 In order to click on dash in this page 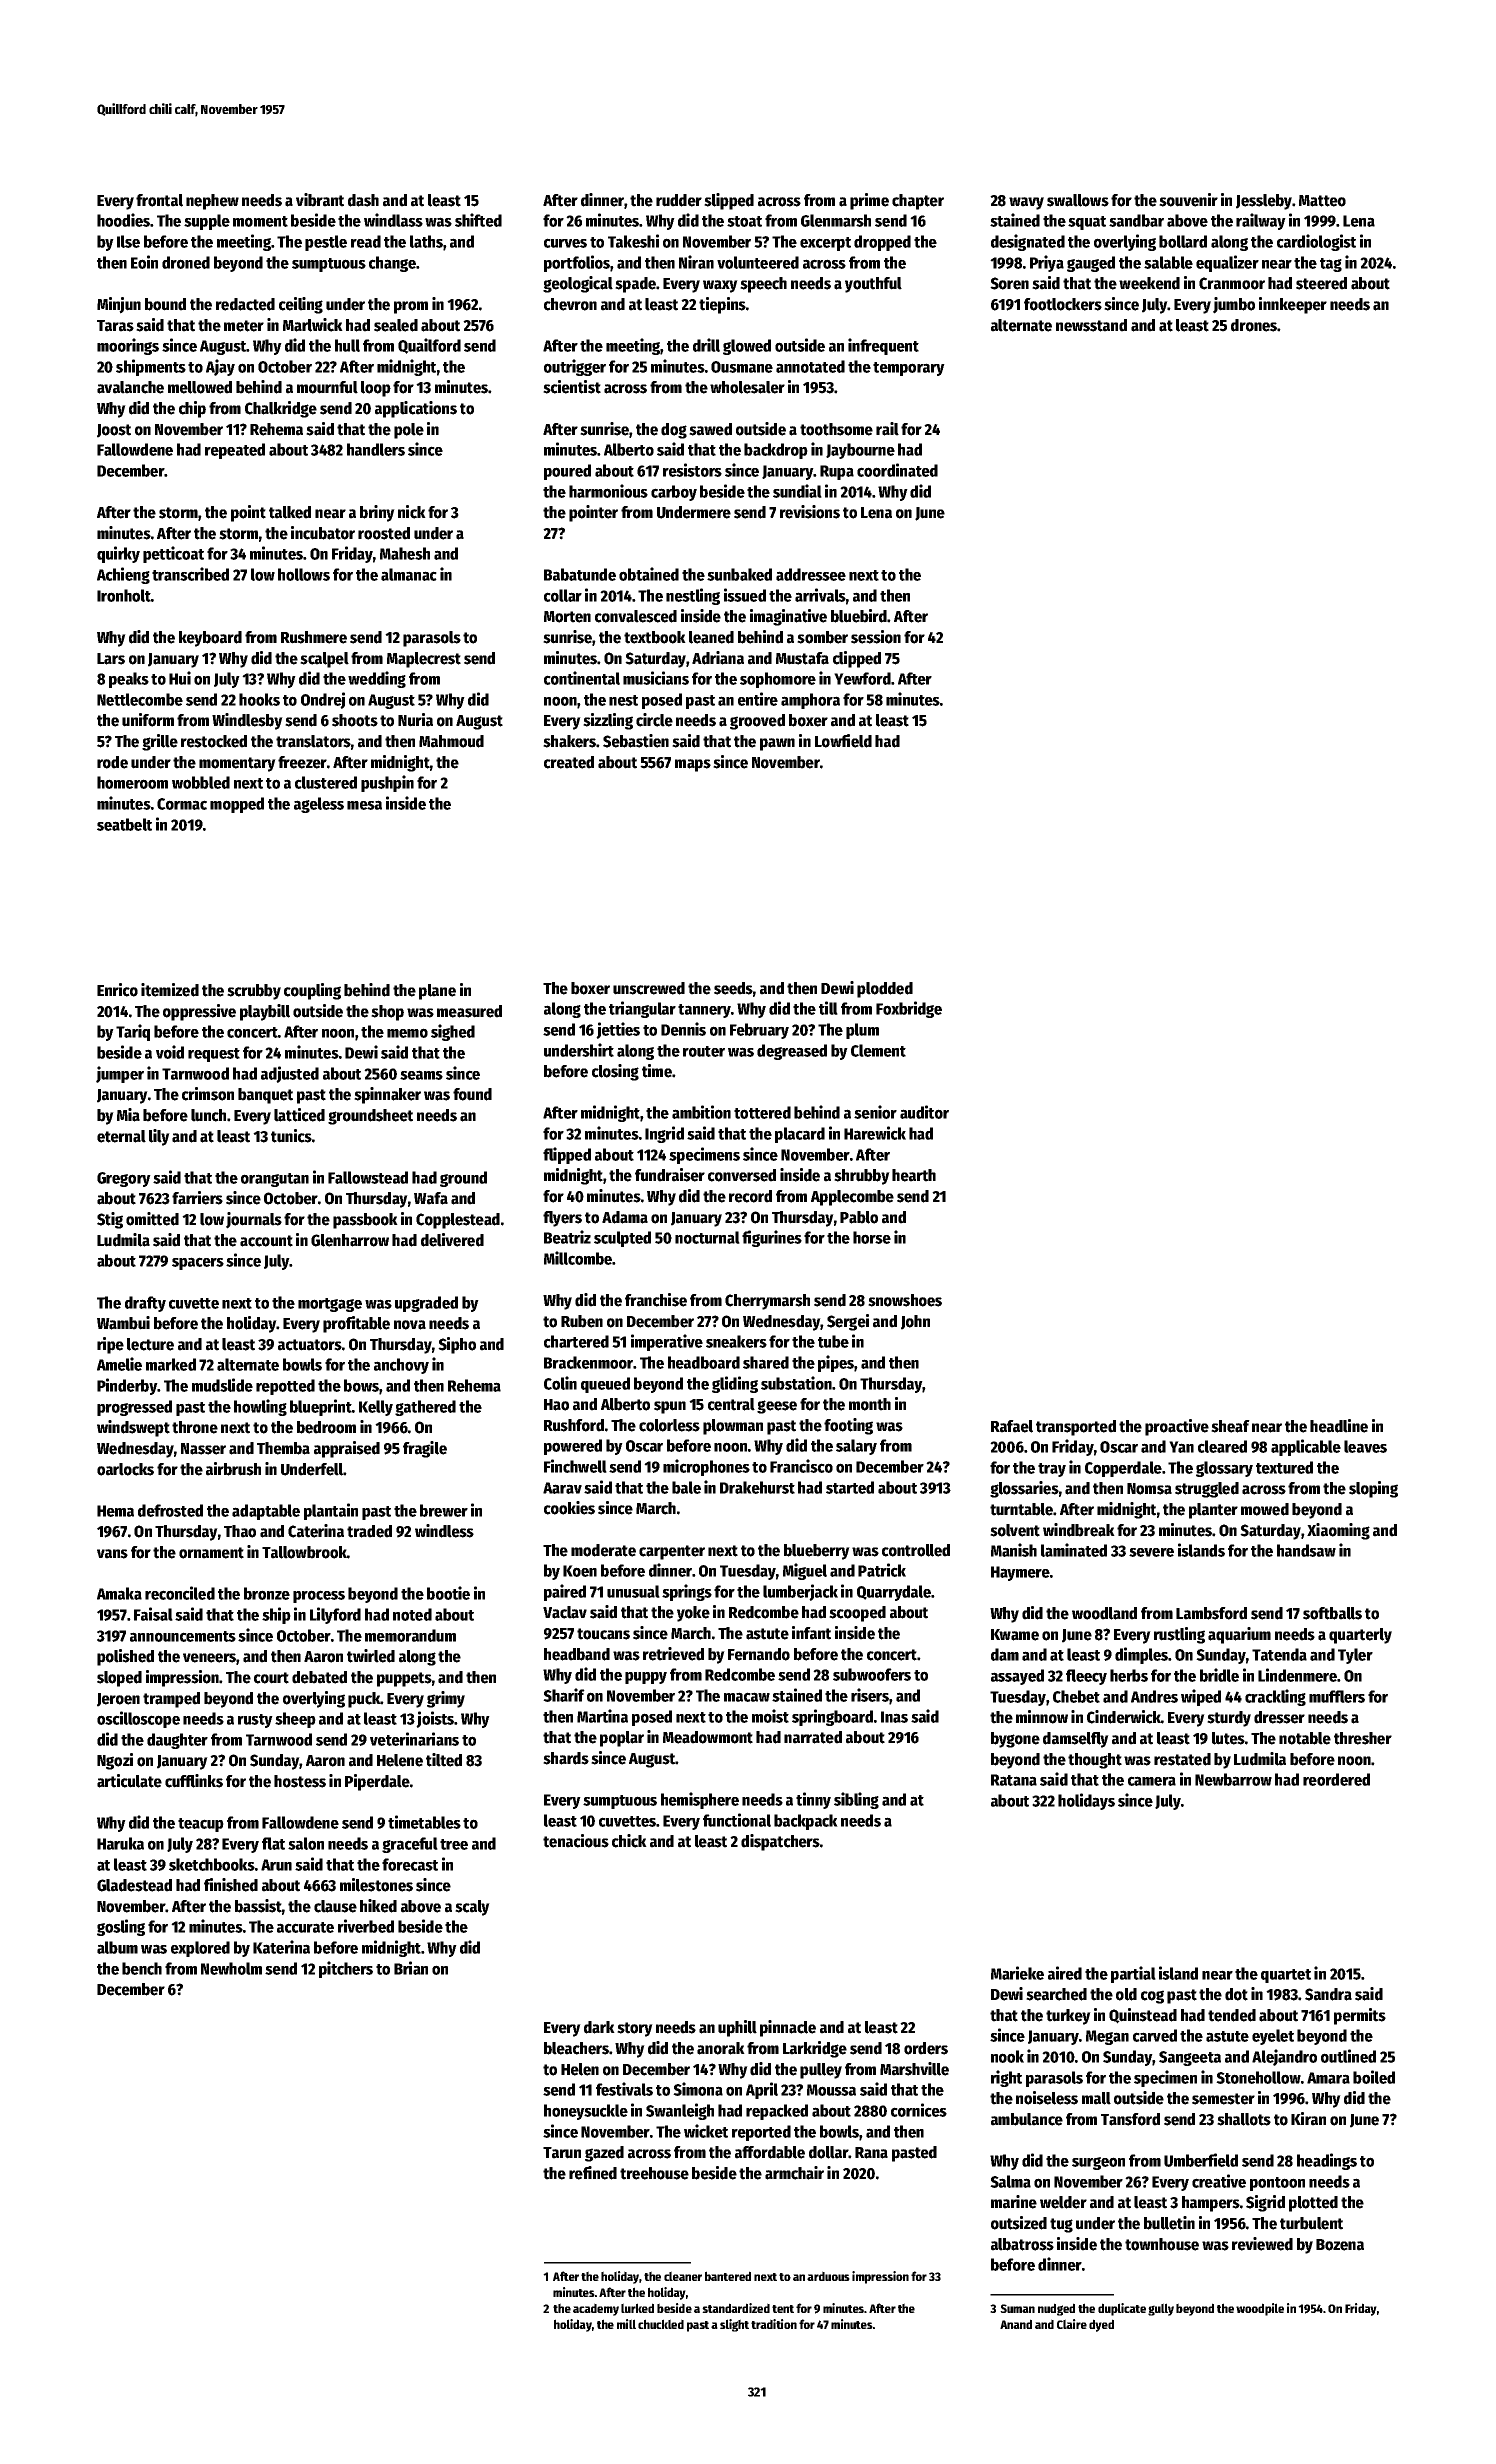, I will do `click(363, 200)`.
